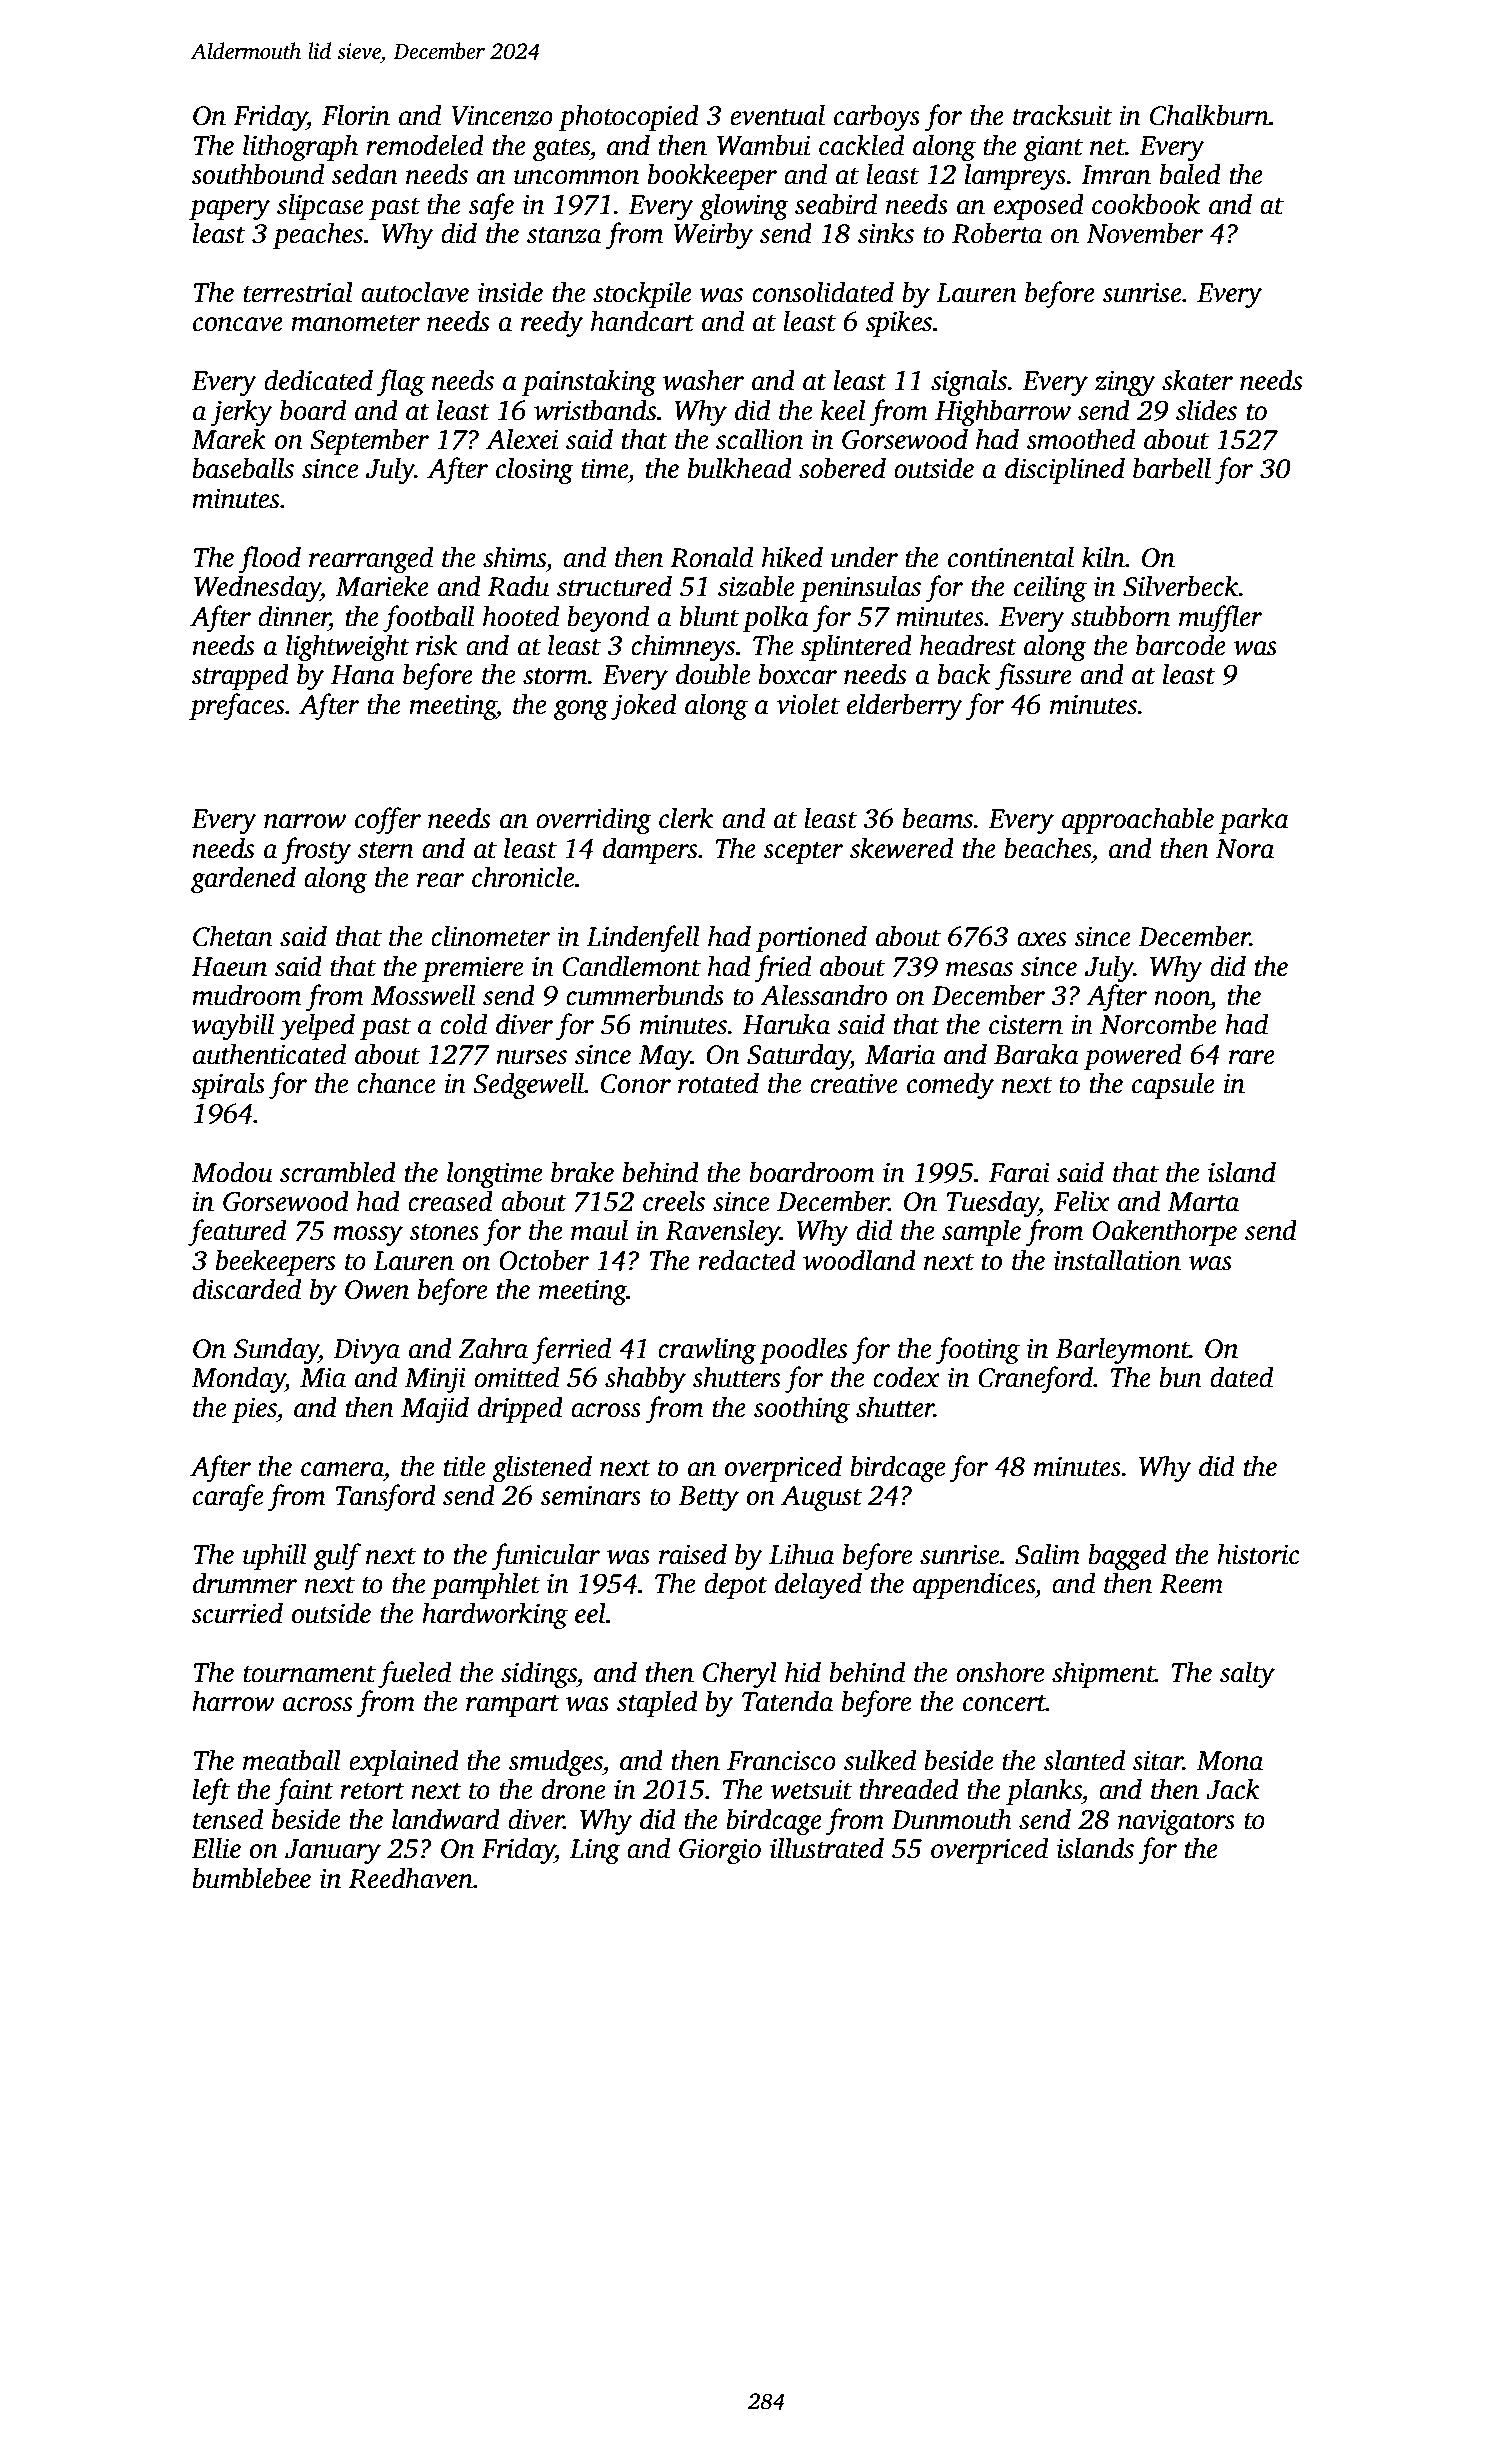 Image resolution: width=1496 pixels, height=2464 pixels. I want to click on Marieke, so click(382, 586).
